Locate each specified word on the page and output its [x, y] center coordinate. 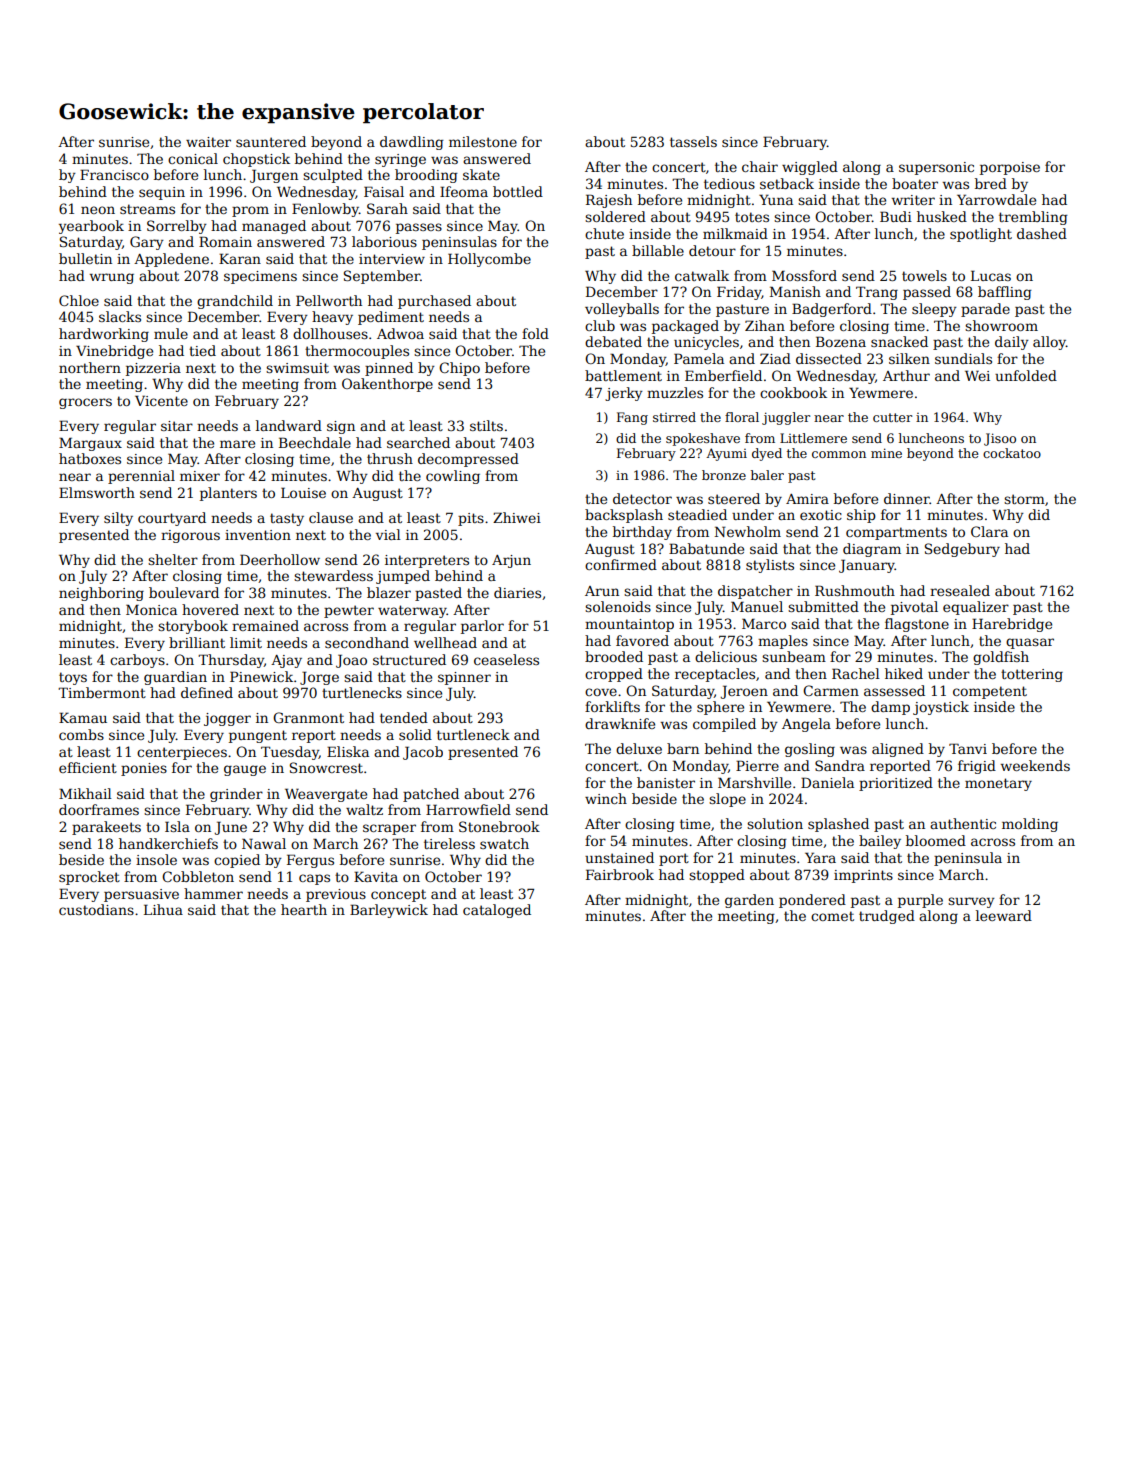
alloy [1049, 343]
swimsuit [297, 368]
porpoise [1010, 168]
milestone [483, 141]
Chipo [459, 369]
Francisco [114, 174]
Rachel [856, 673]
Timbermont [102, 692]
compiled [724, 725]
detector [642, 498]
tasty [287, 519]
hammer [213, 893]
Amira [807, 499]
